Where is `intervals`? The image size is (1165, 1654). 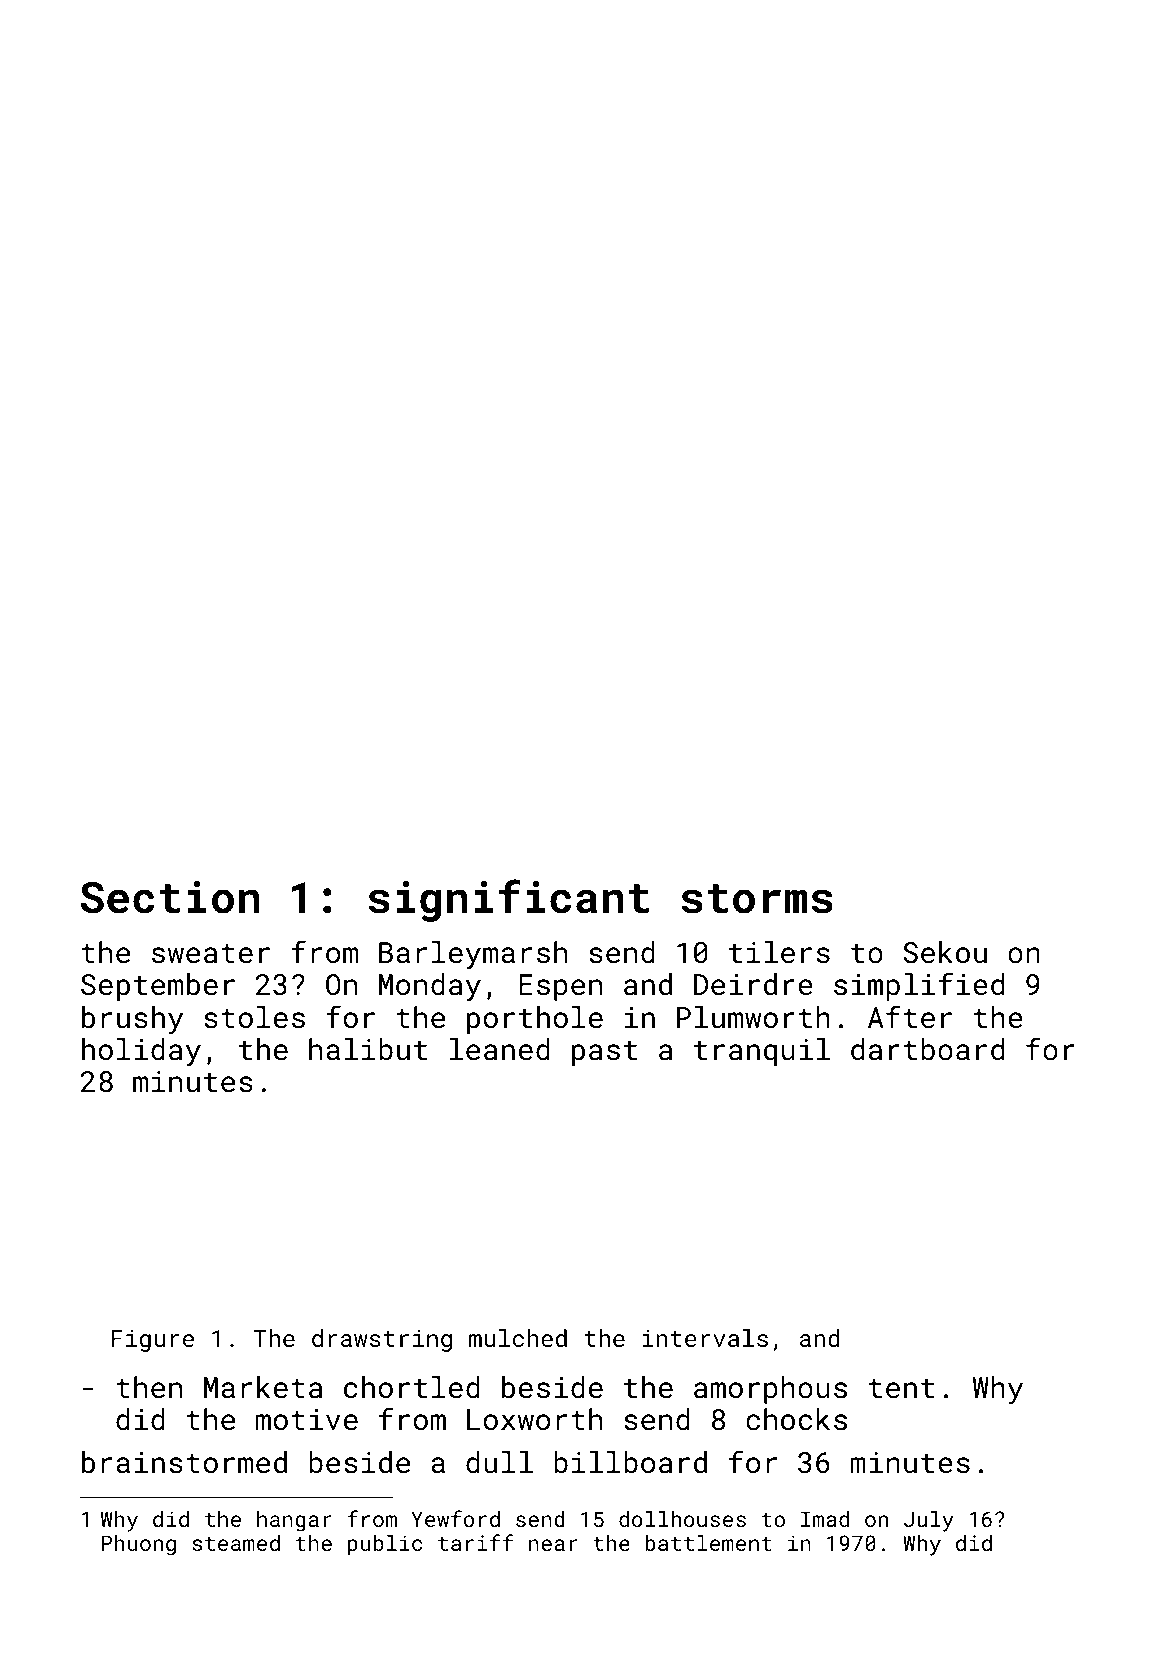 intervals is located at coordinates (705, 1338).
